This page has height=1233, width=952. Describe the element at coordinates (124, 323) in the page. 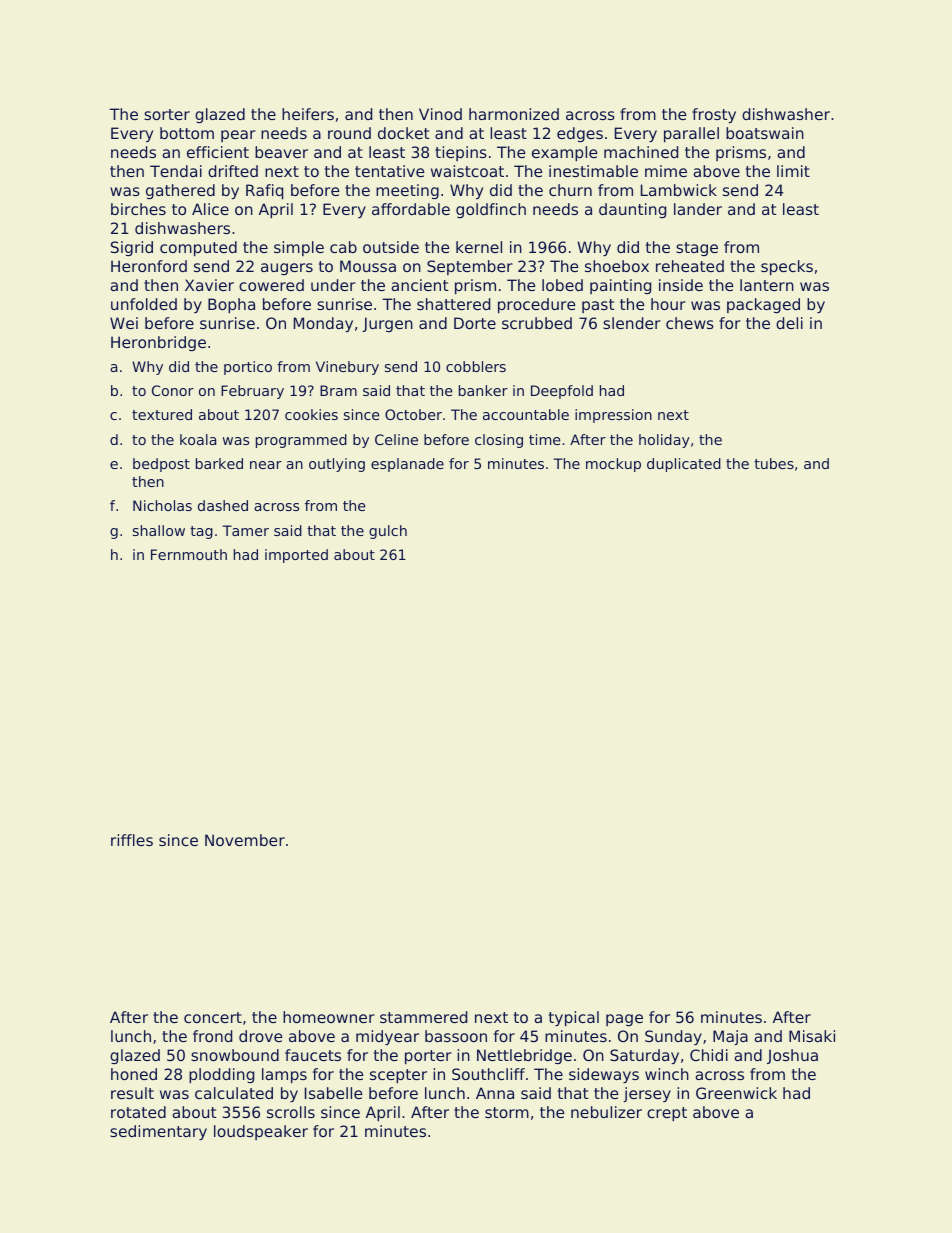

I see `Wei` at that location.
